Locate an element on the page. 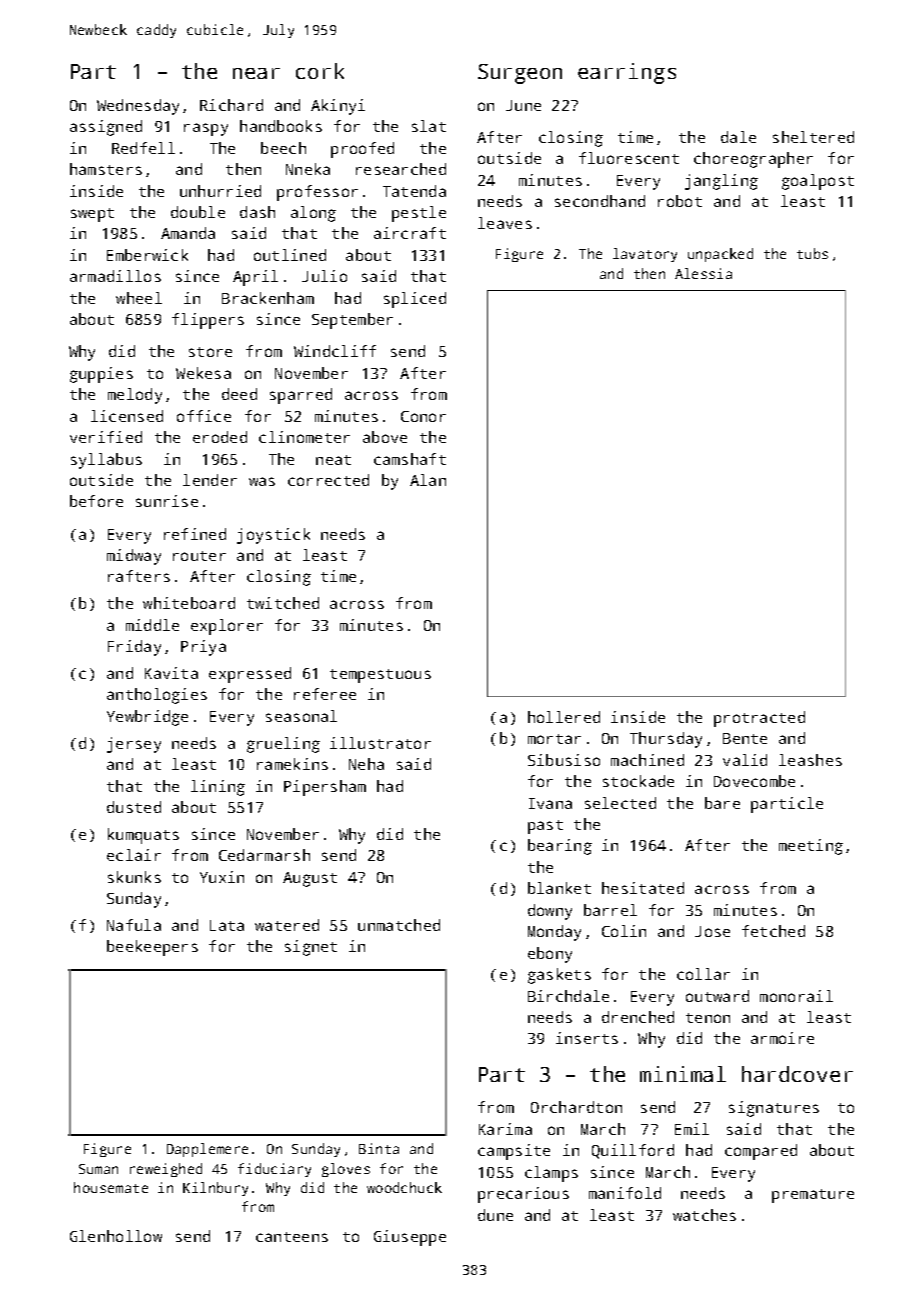 The width and height of the image is (924, 1308). stockade is located at coordinates (638, 781).
